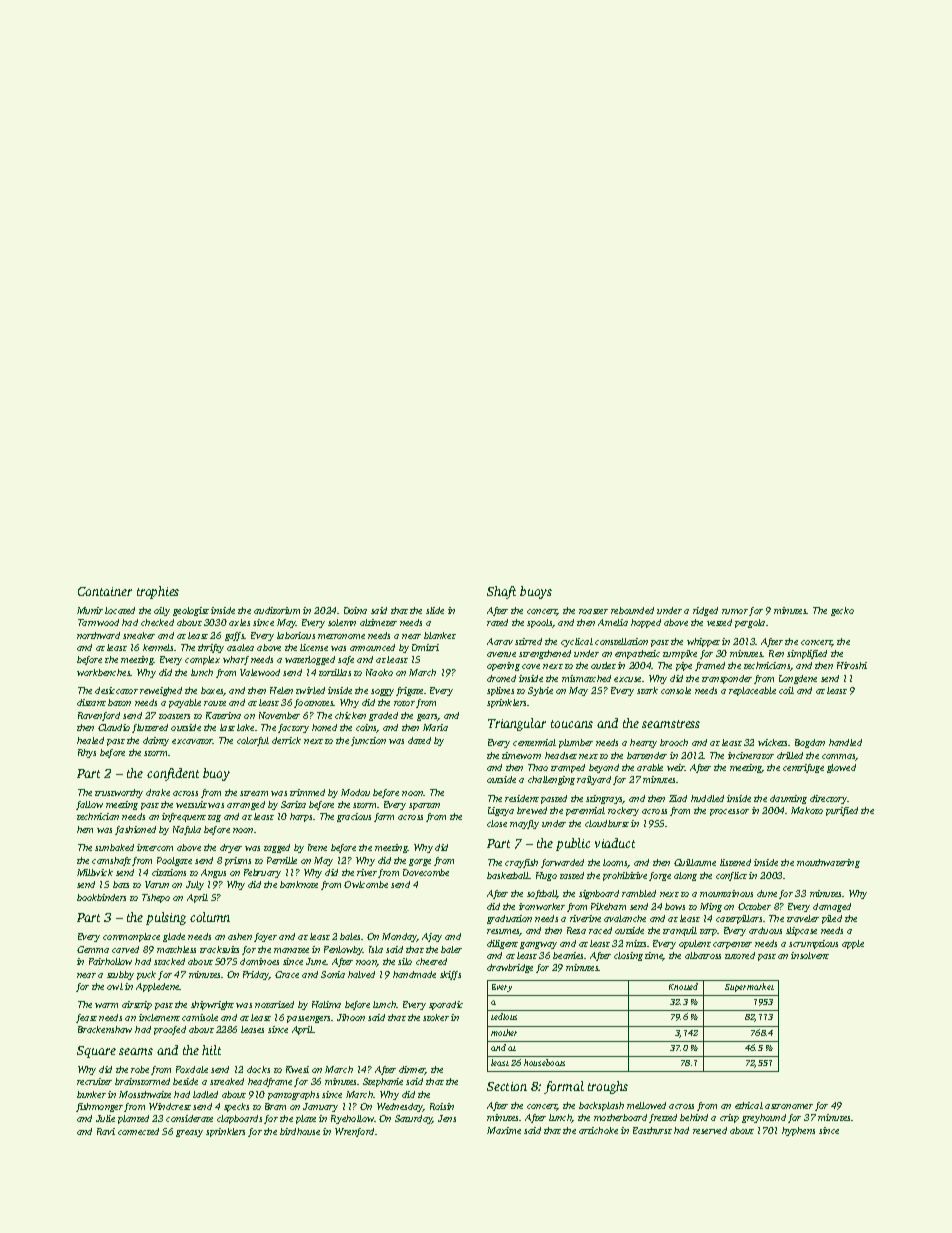  I want to click on artichoke, so click(598, 1130).
